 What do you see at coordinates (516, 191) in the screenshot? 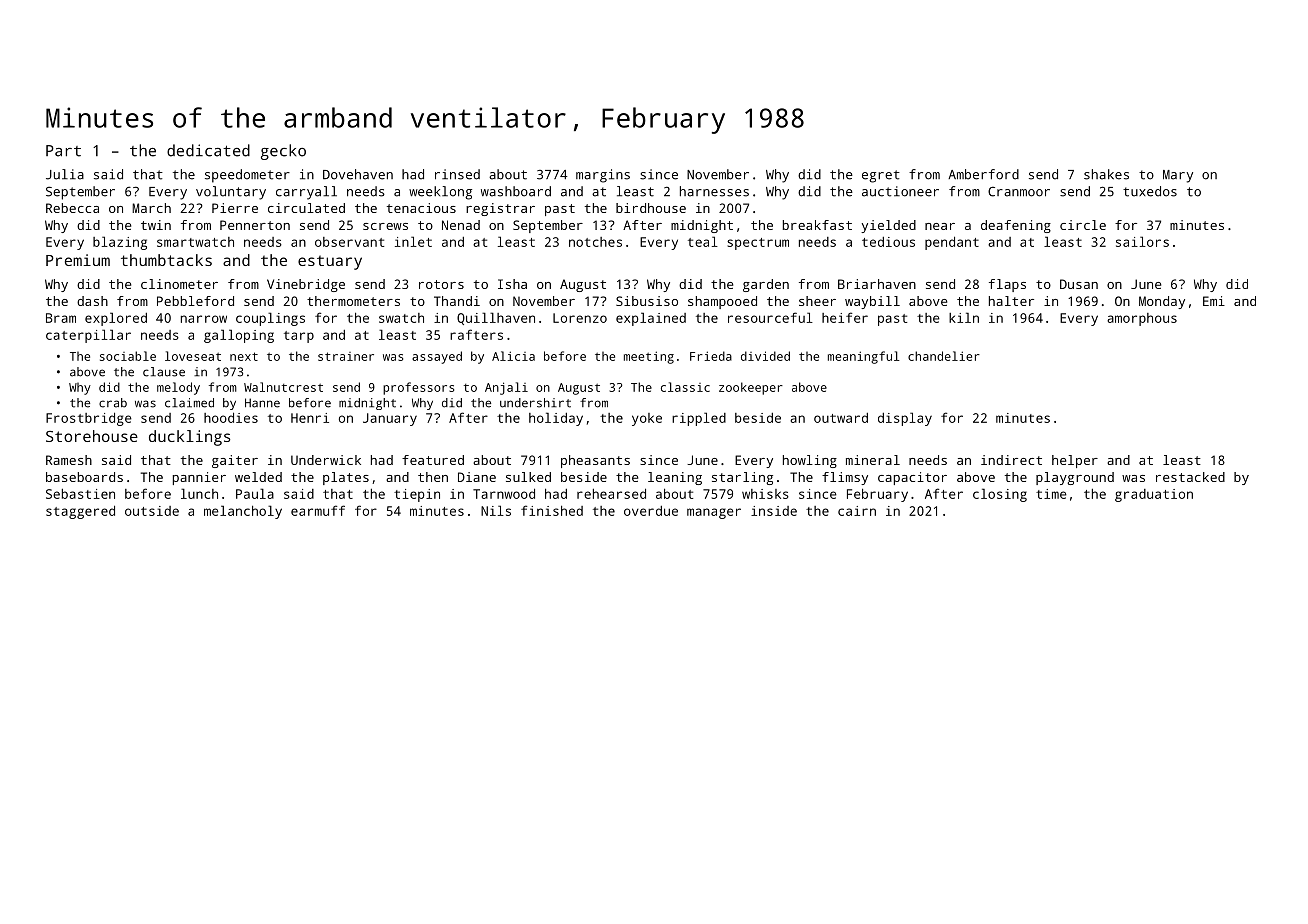
I see `washboard` at bounding box center [516, 191].
